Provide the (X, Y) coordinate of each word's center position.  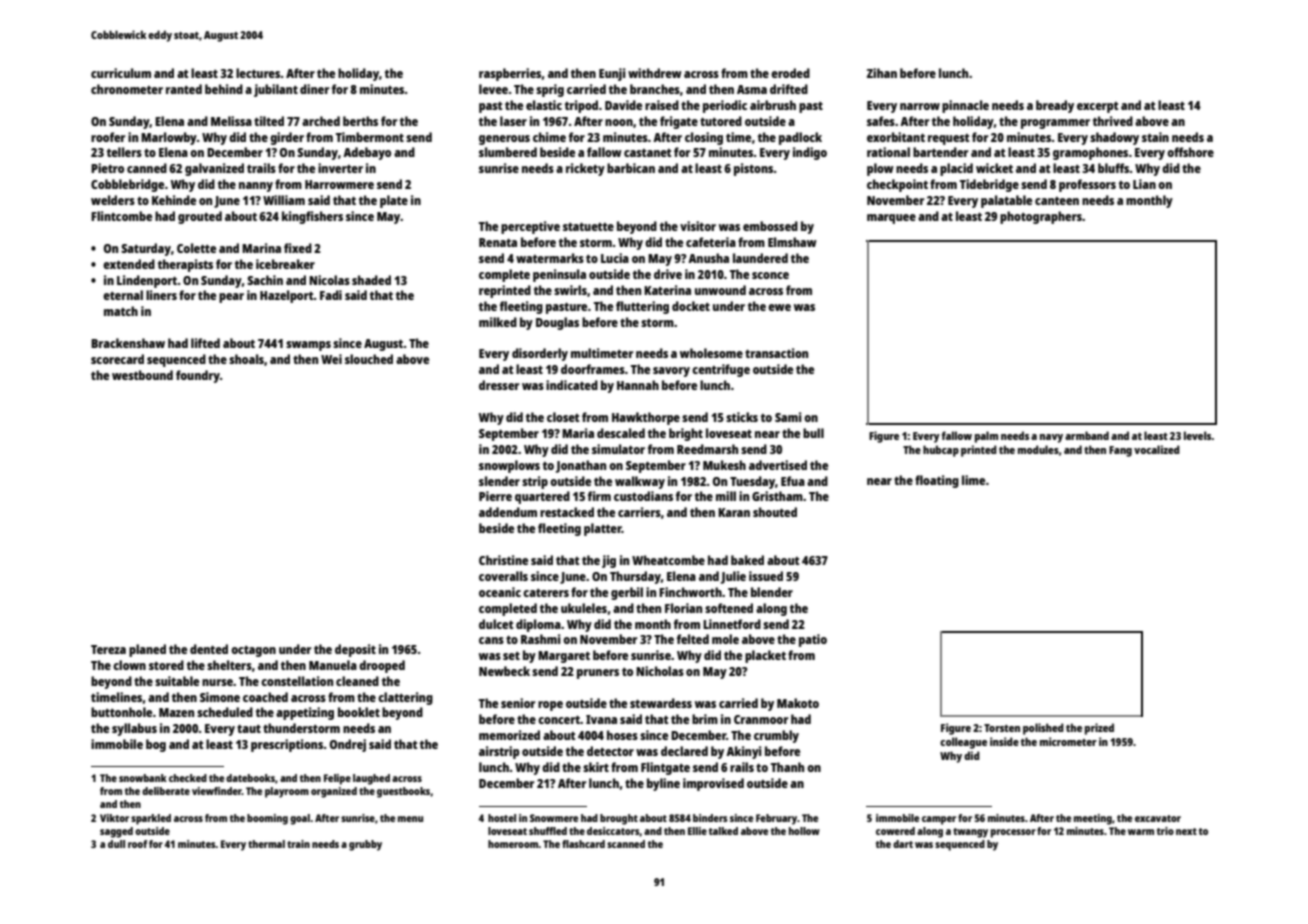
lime (973, 480)
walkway (640, 482)
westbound (142, 375)
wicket (994, 168)
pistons (754, 169)
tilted (269, 121)
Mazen (176, 712)
